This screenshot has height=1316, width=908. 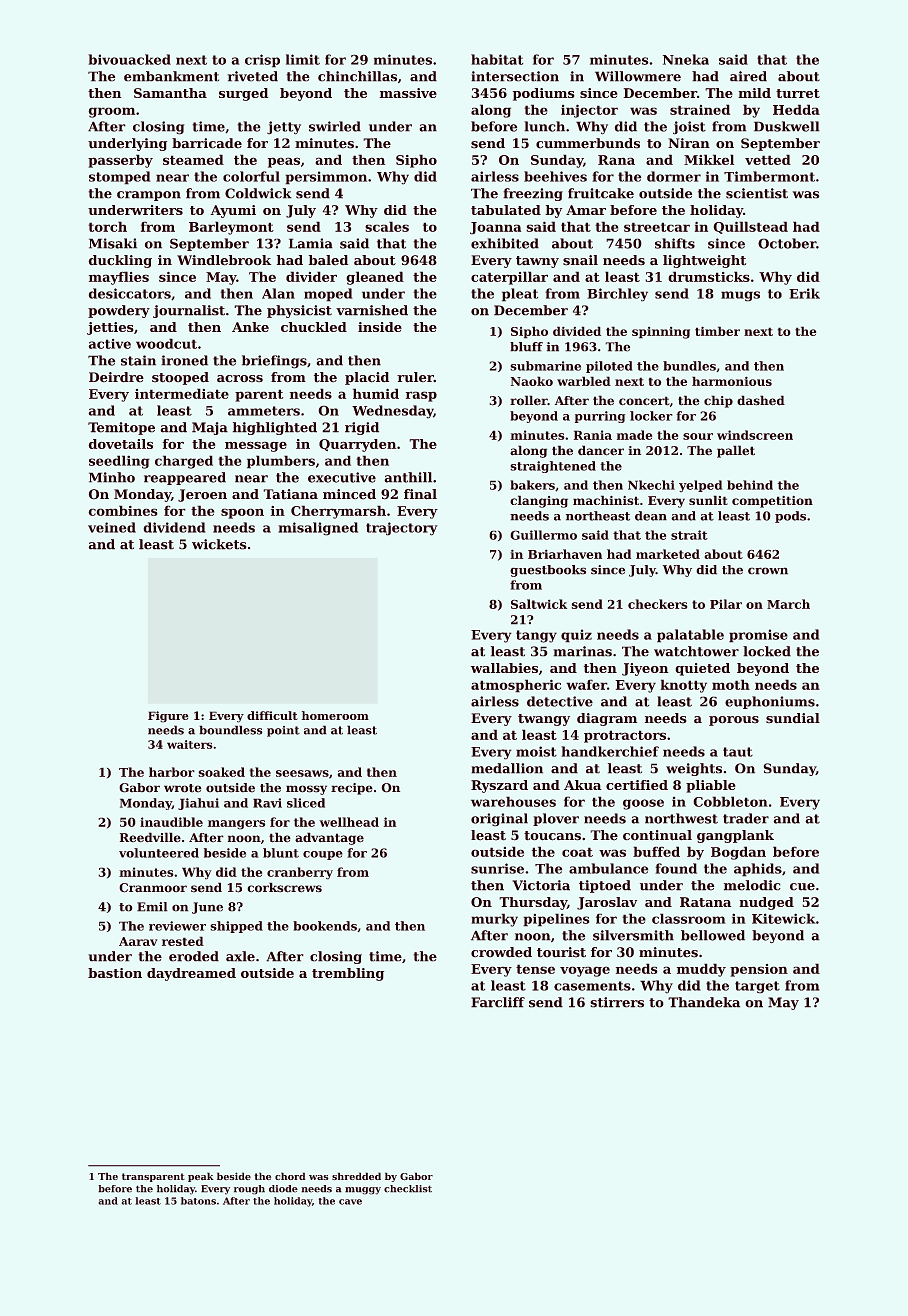 I want to click on bivouacked, so click(x=130, y=59).
